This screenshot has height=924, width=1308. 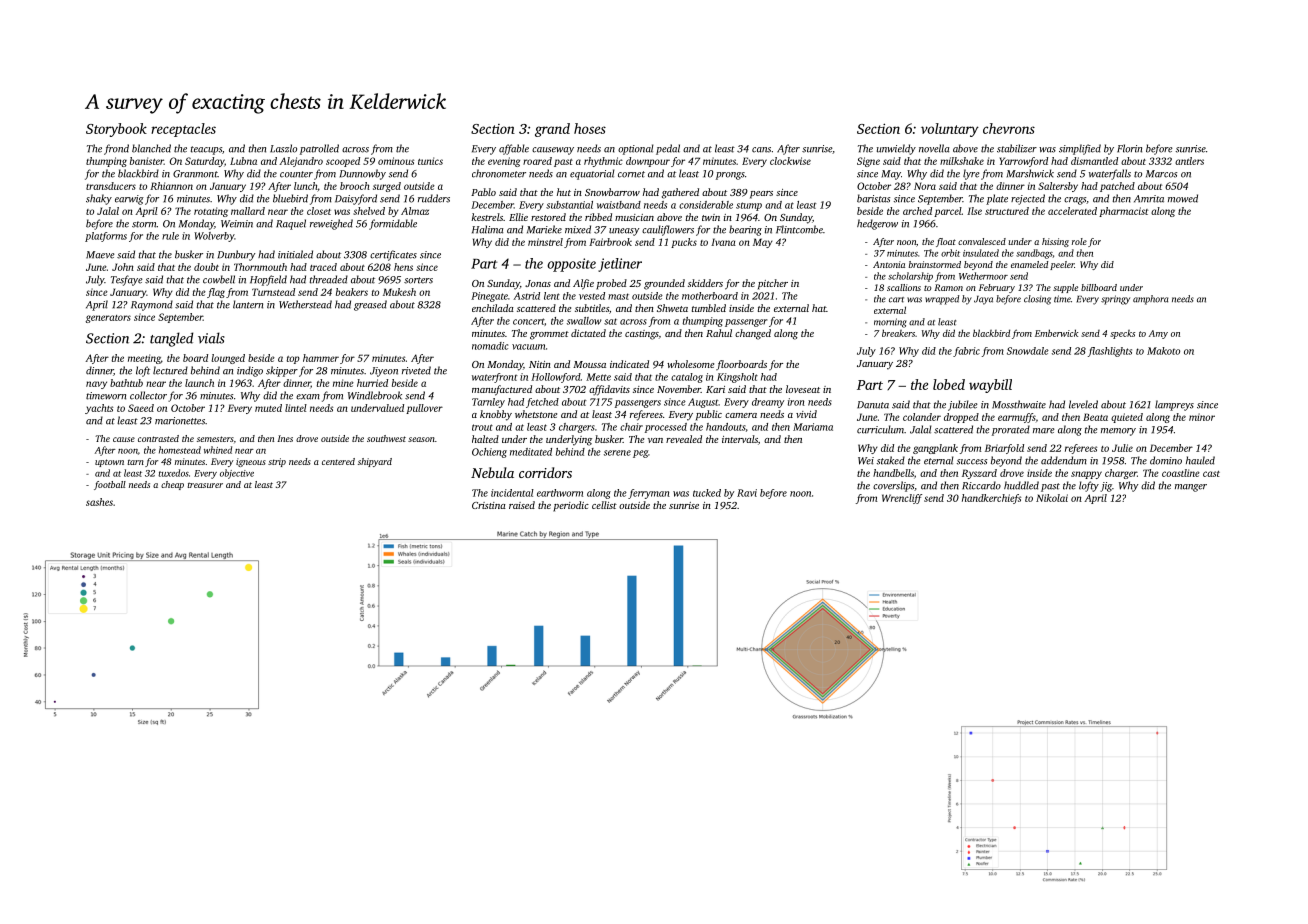 I want to click on Storybook, so click(x=116, y=130).
